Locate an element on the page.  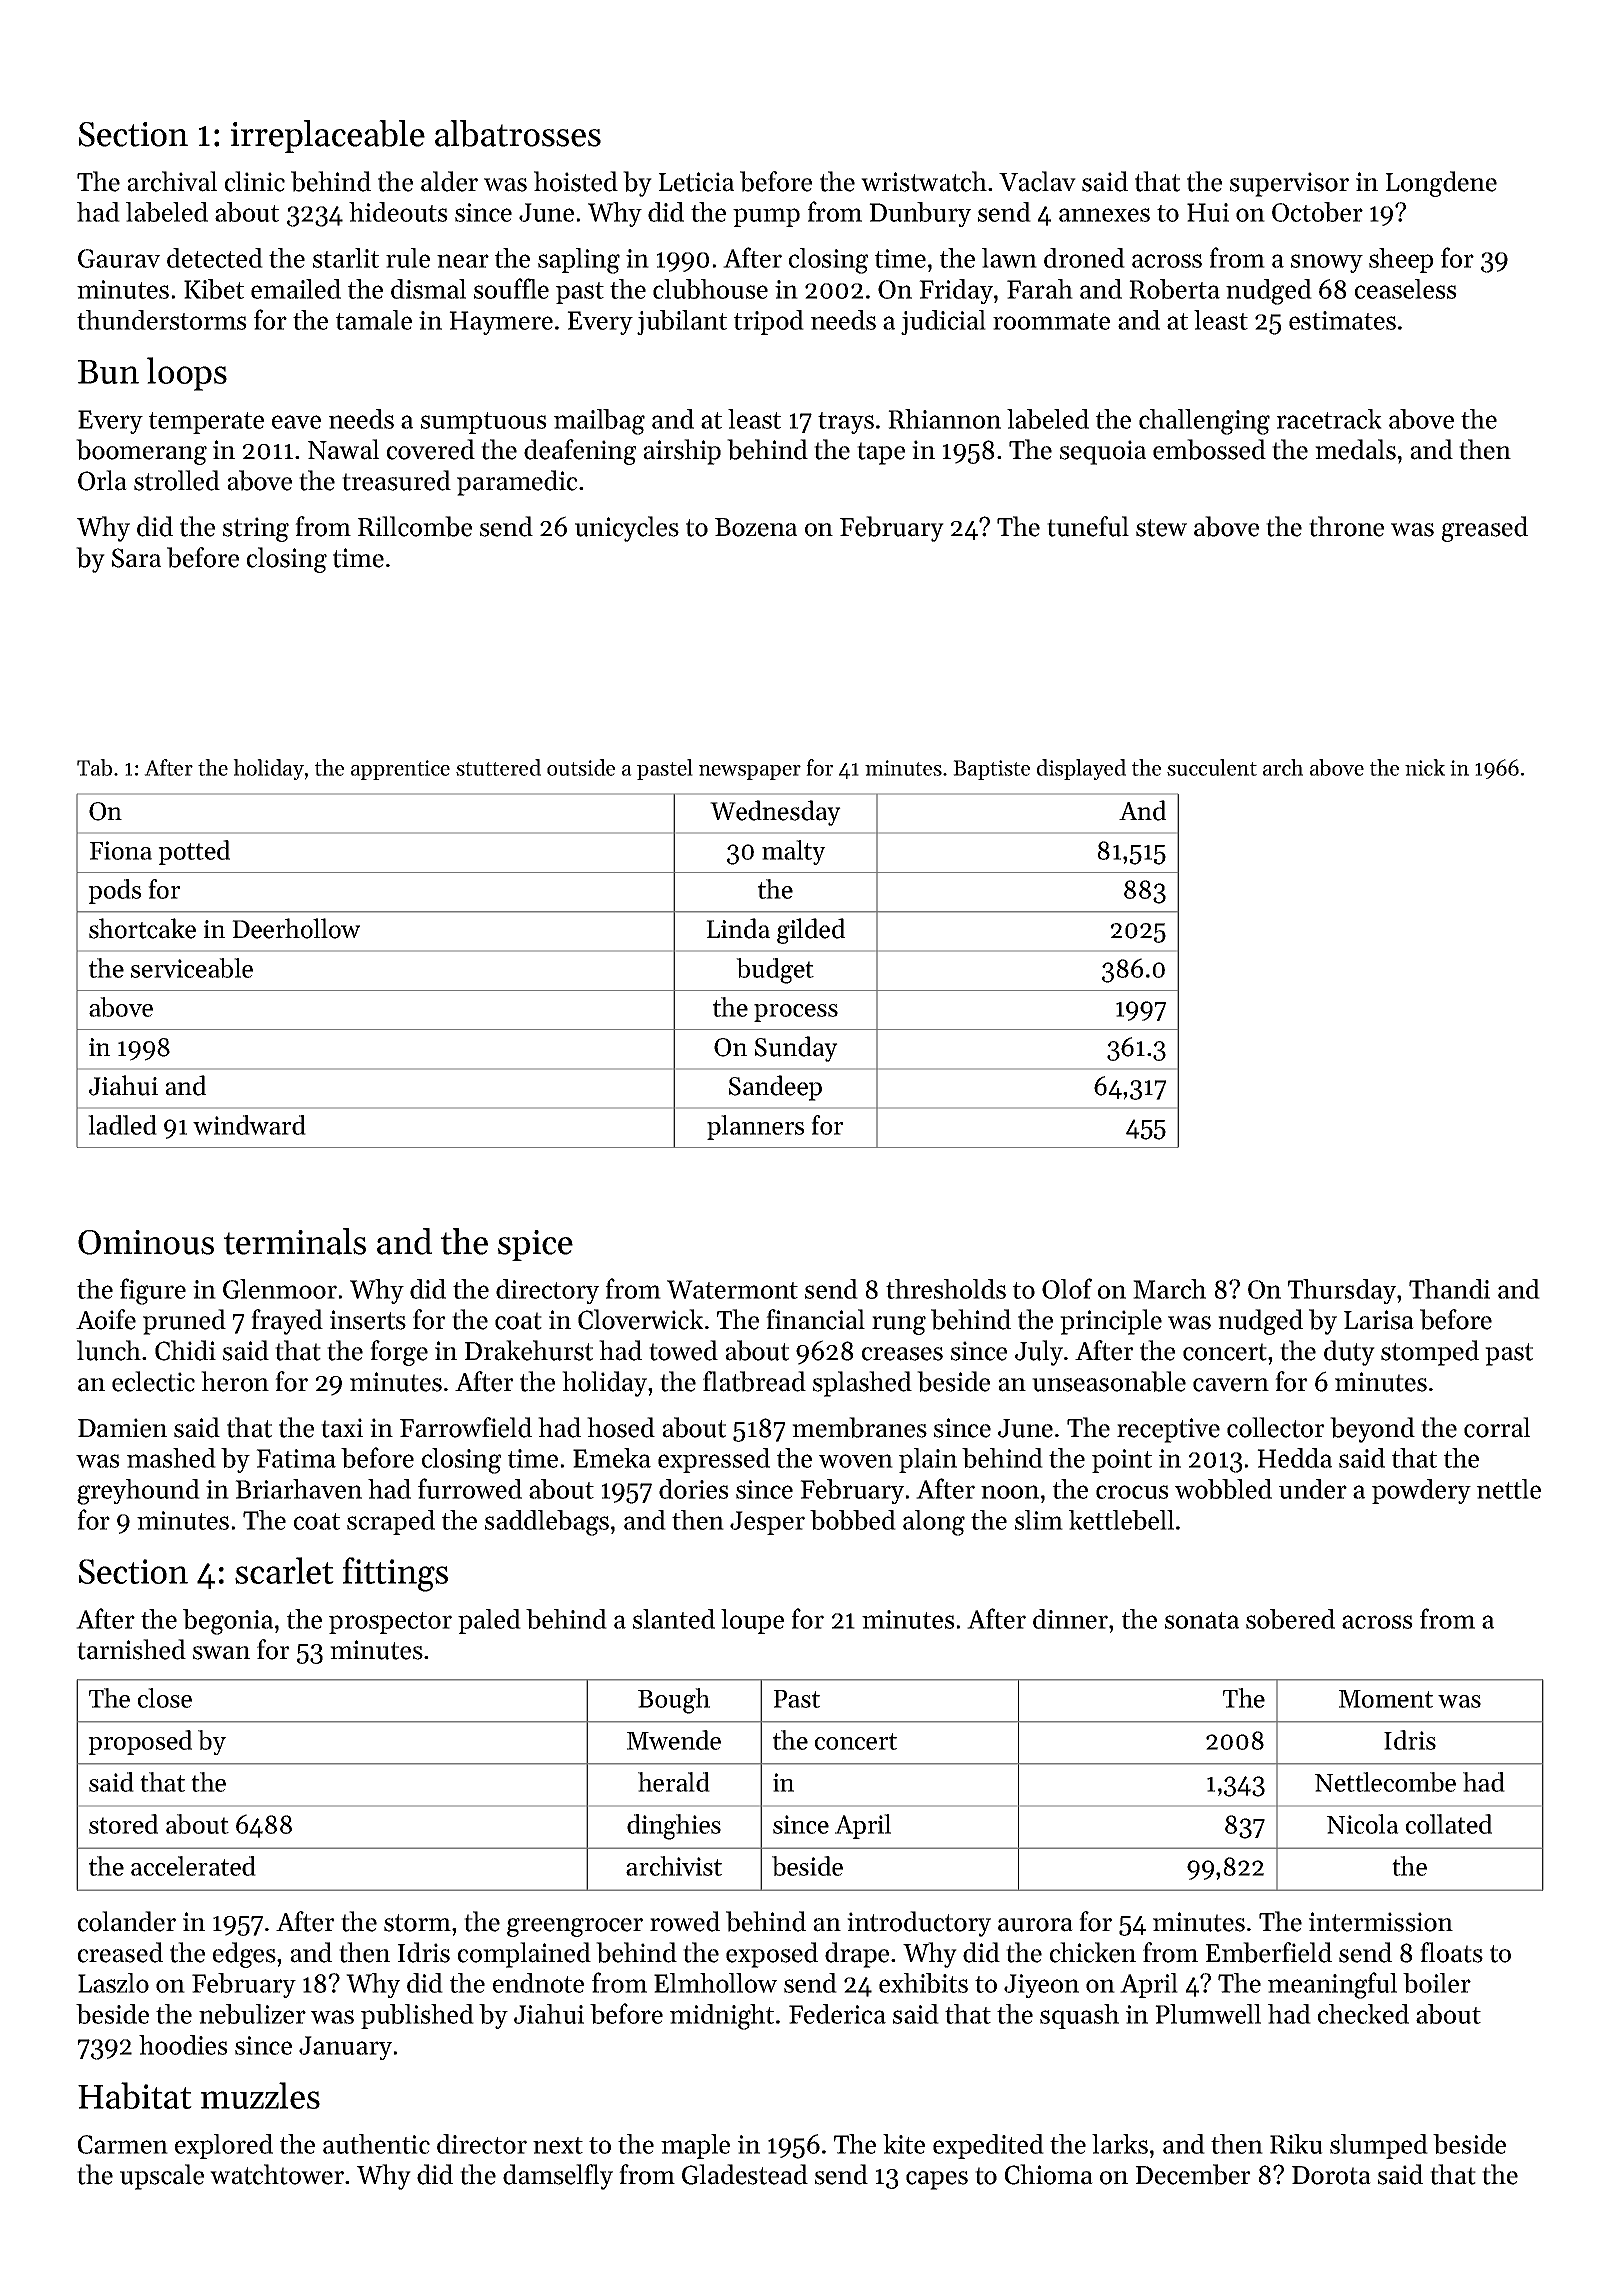
heron is located at coordinates (235, 1381).
